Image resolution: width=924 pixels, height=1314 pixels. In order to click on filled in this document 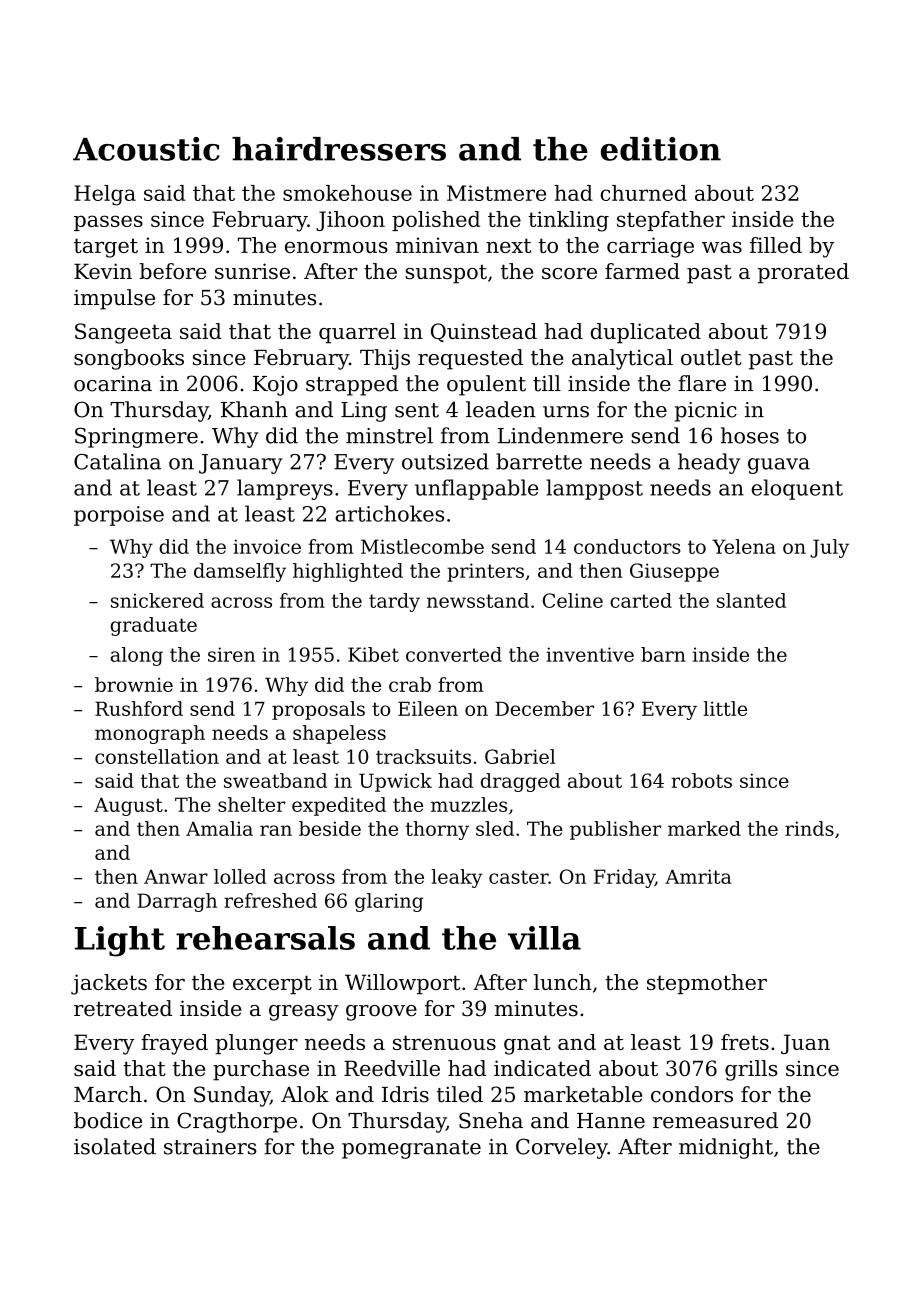, I will do `click(776, 245)`.
